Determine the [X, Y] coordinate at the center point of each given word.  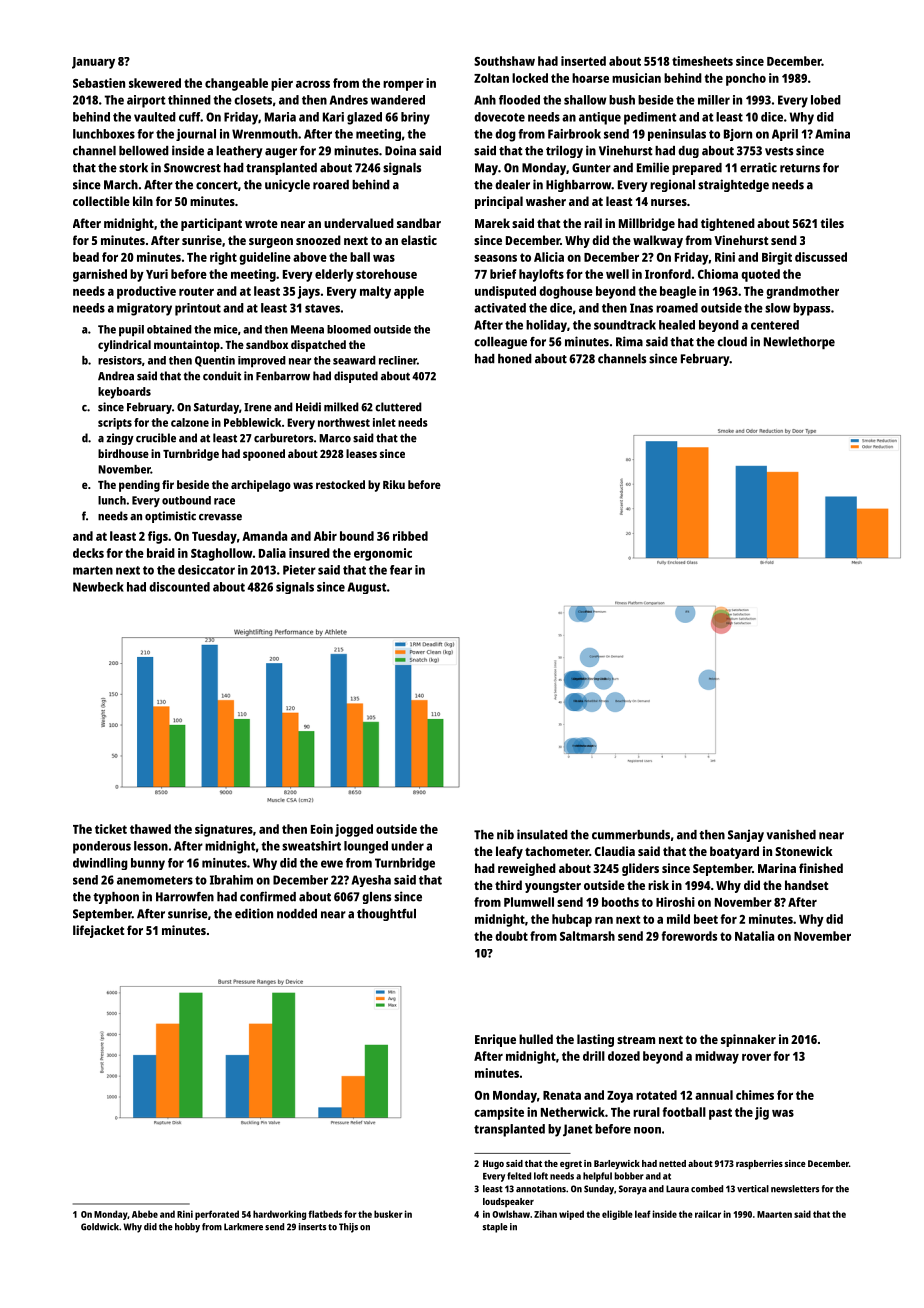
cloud [732, 342]
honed [515, 359]
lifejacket [98, 931]
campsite [499, 1113]
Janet [578, 1130]
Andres [349, 100]
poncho [746, 79]
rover [756, 1057]
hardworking [279, 1215]
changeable [236, 84]
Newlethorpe [799, 343]
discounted [179, 587]
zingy [120, 439]
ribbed [410, 536]
